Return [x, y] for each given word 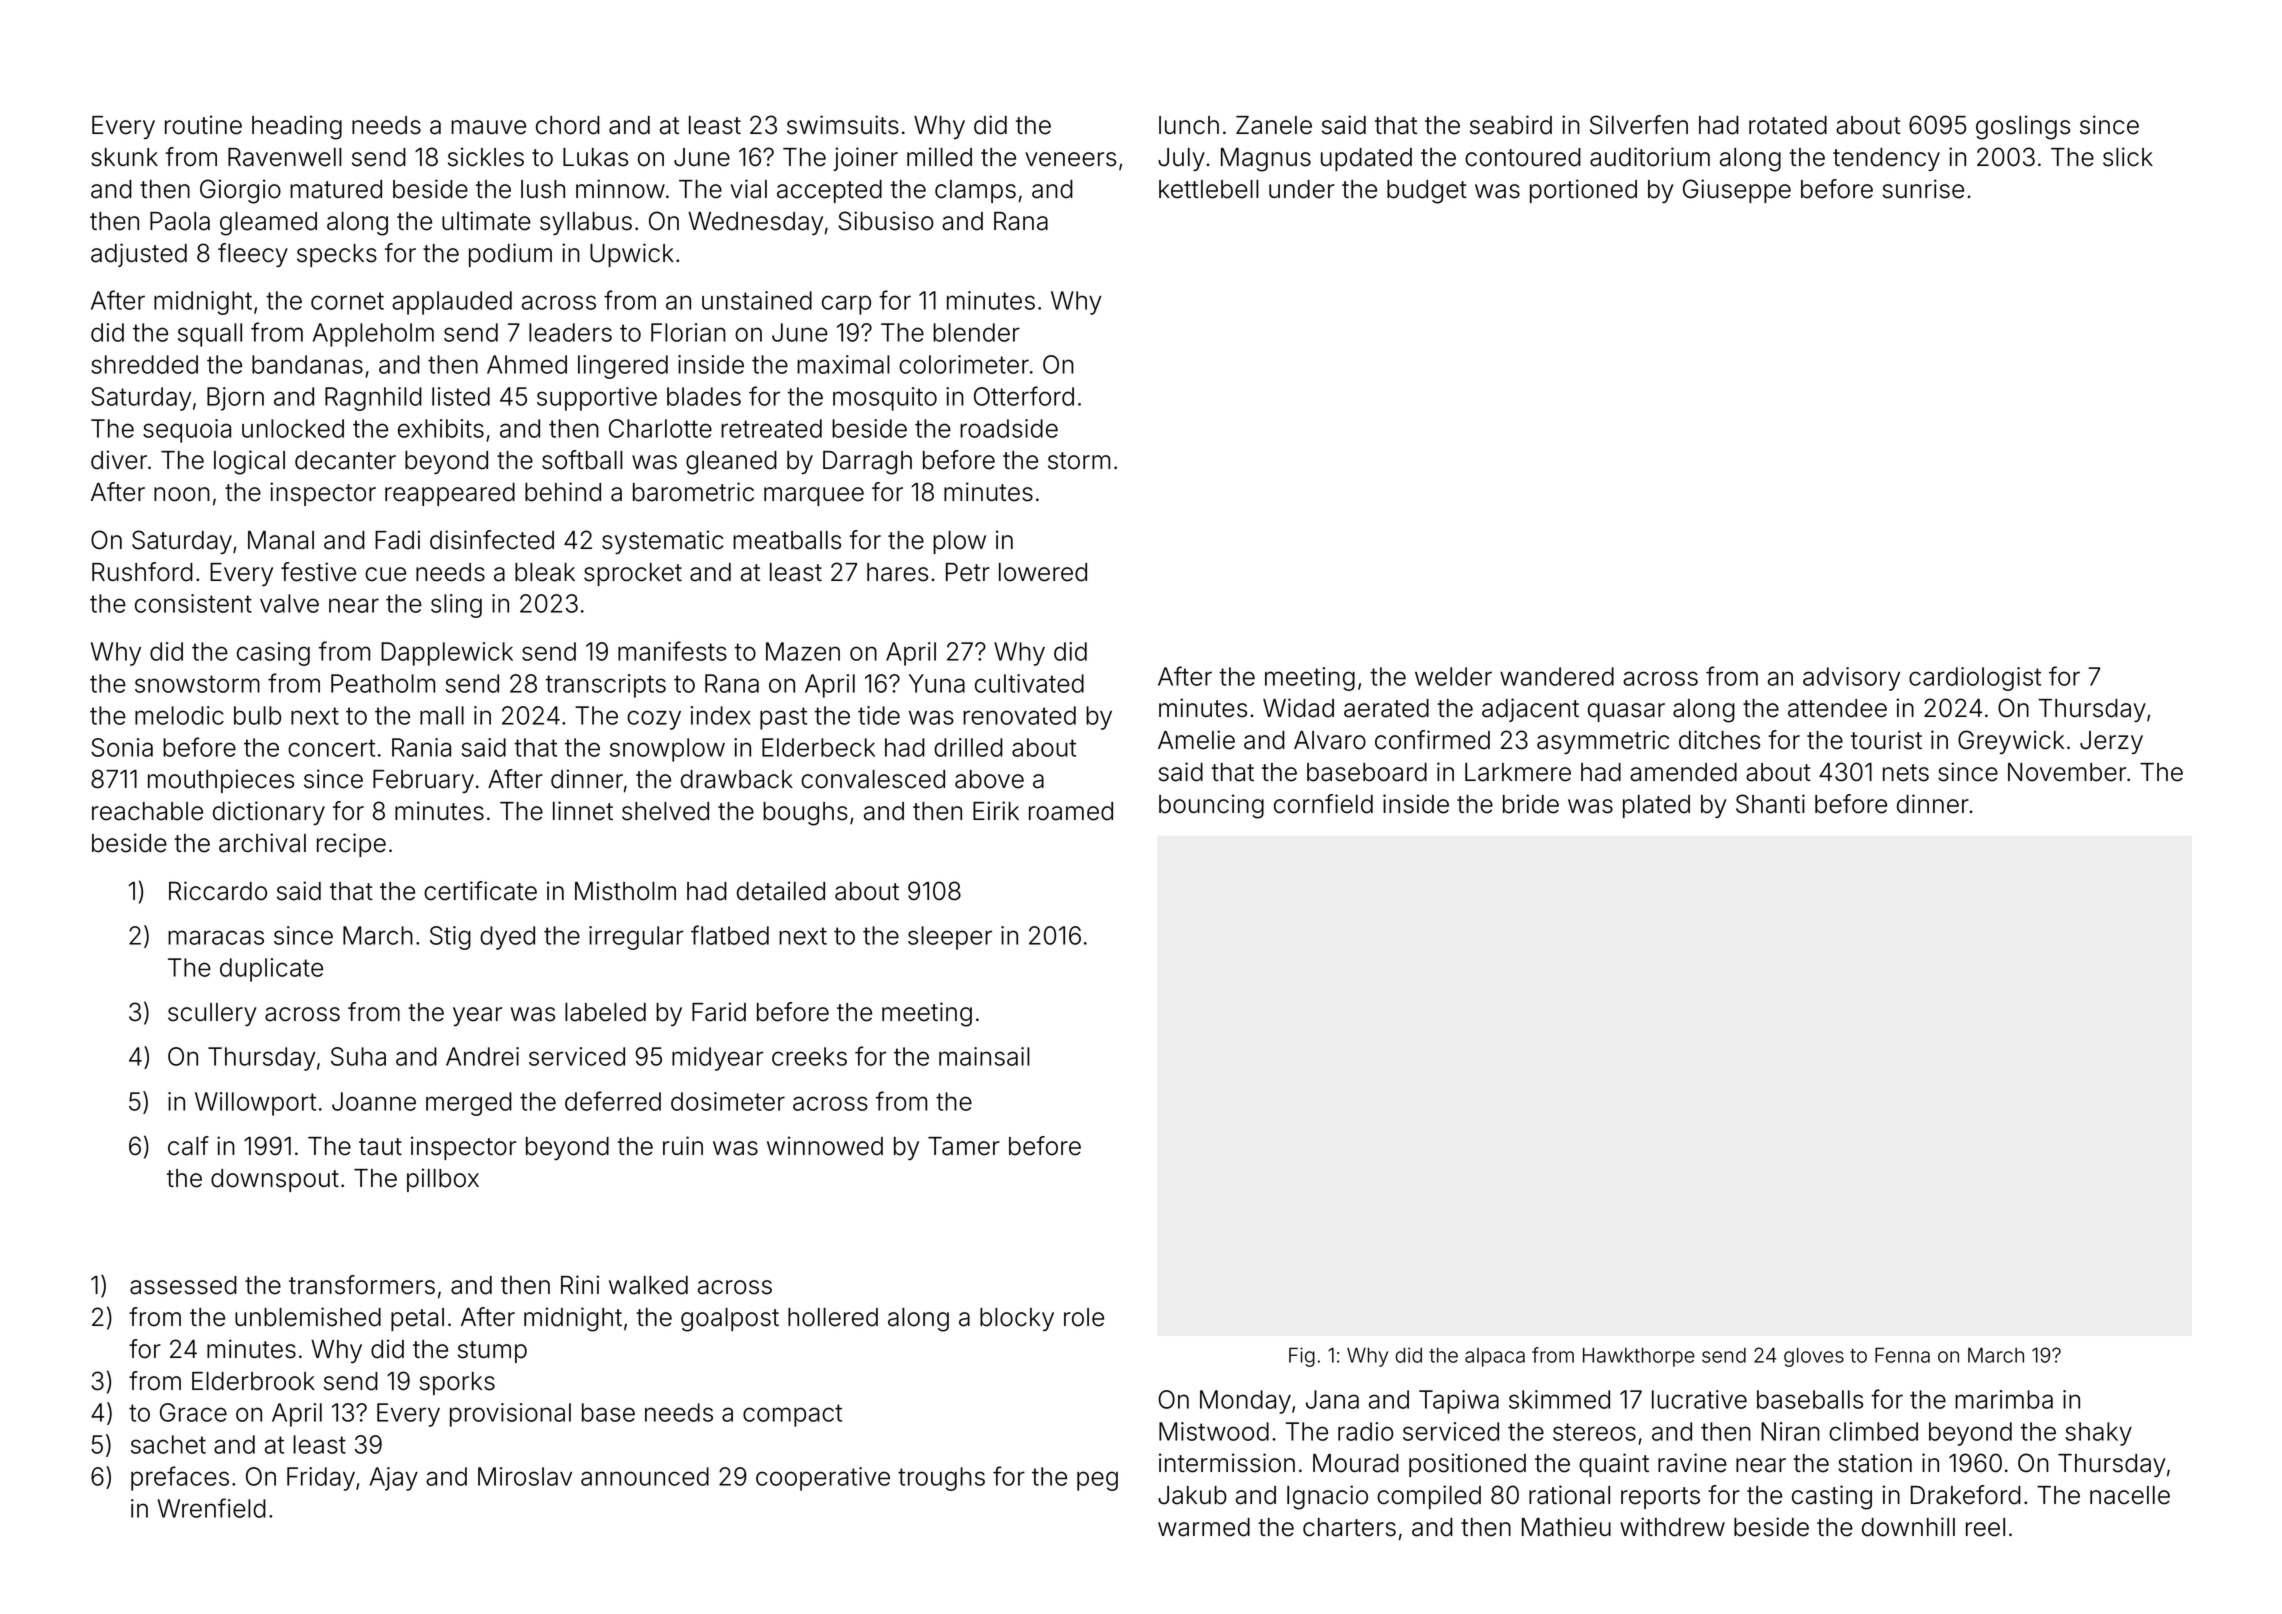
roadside [1009, 428]
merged [469, 1104]
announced [645, 1476]
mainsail [984, 1056]
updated [1366, 159]
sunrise [1923, 189]
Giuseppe [1737, 191]
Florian [688, 332]
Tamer [964, 1146]
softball [582, 460]
